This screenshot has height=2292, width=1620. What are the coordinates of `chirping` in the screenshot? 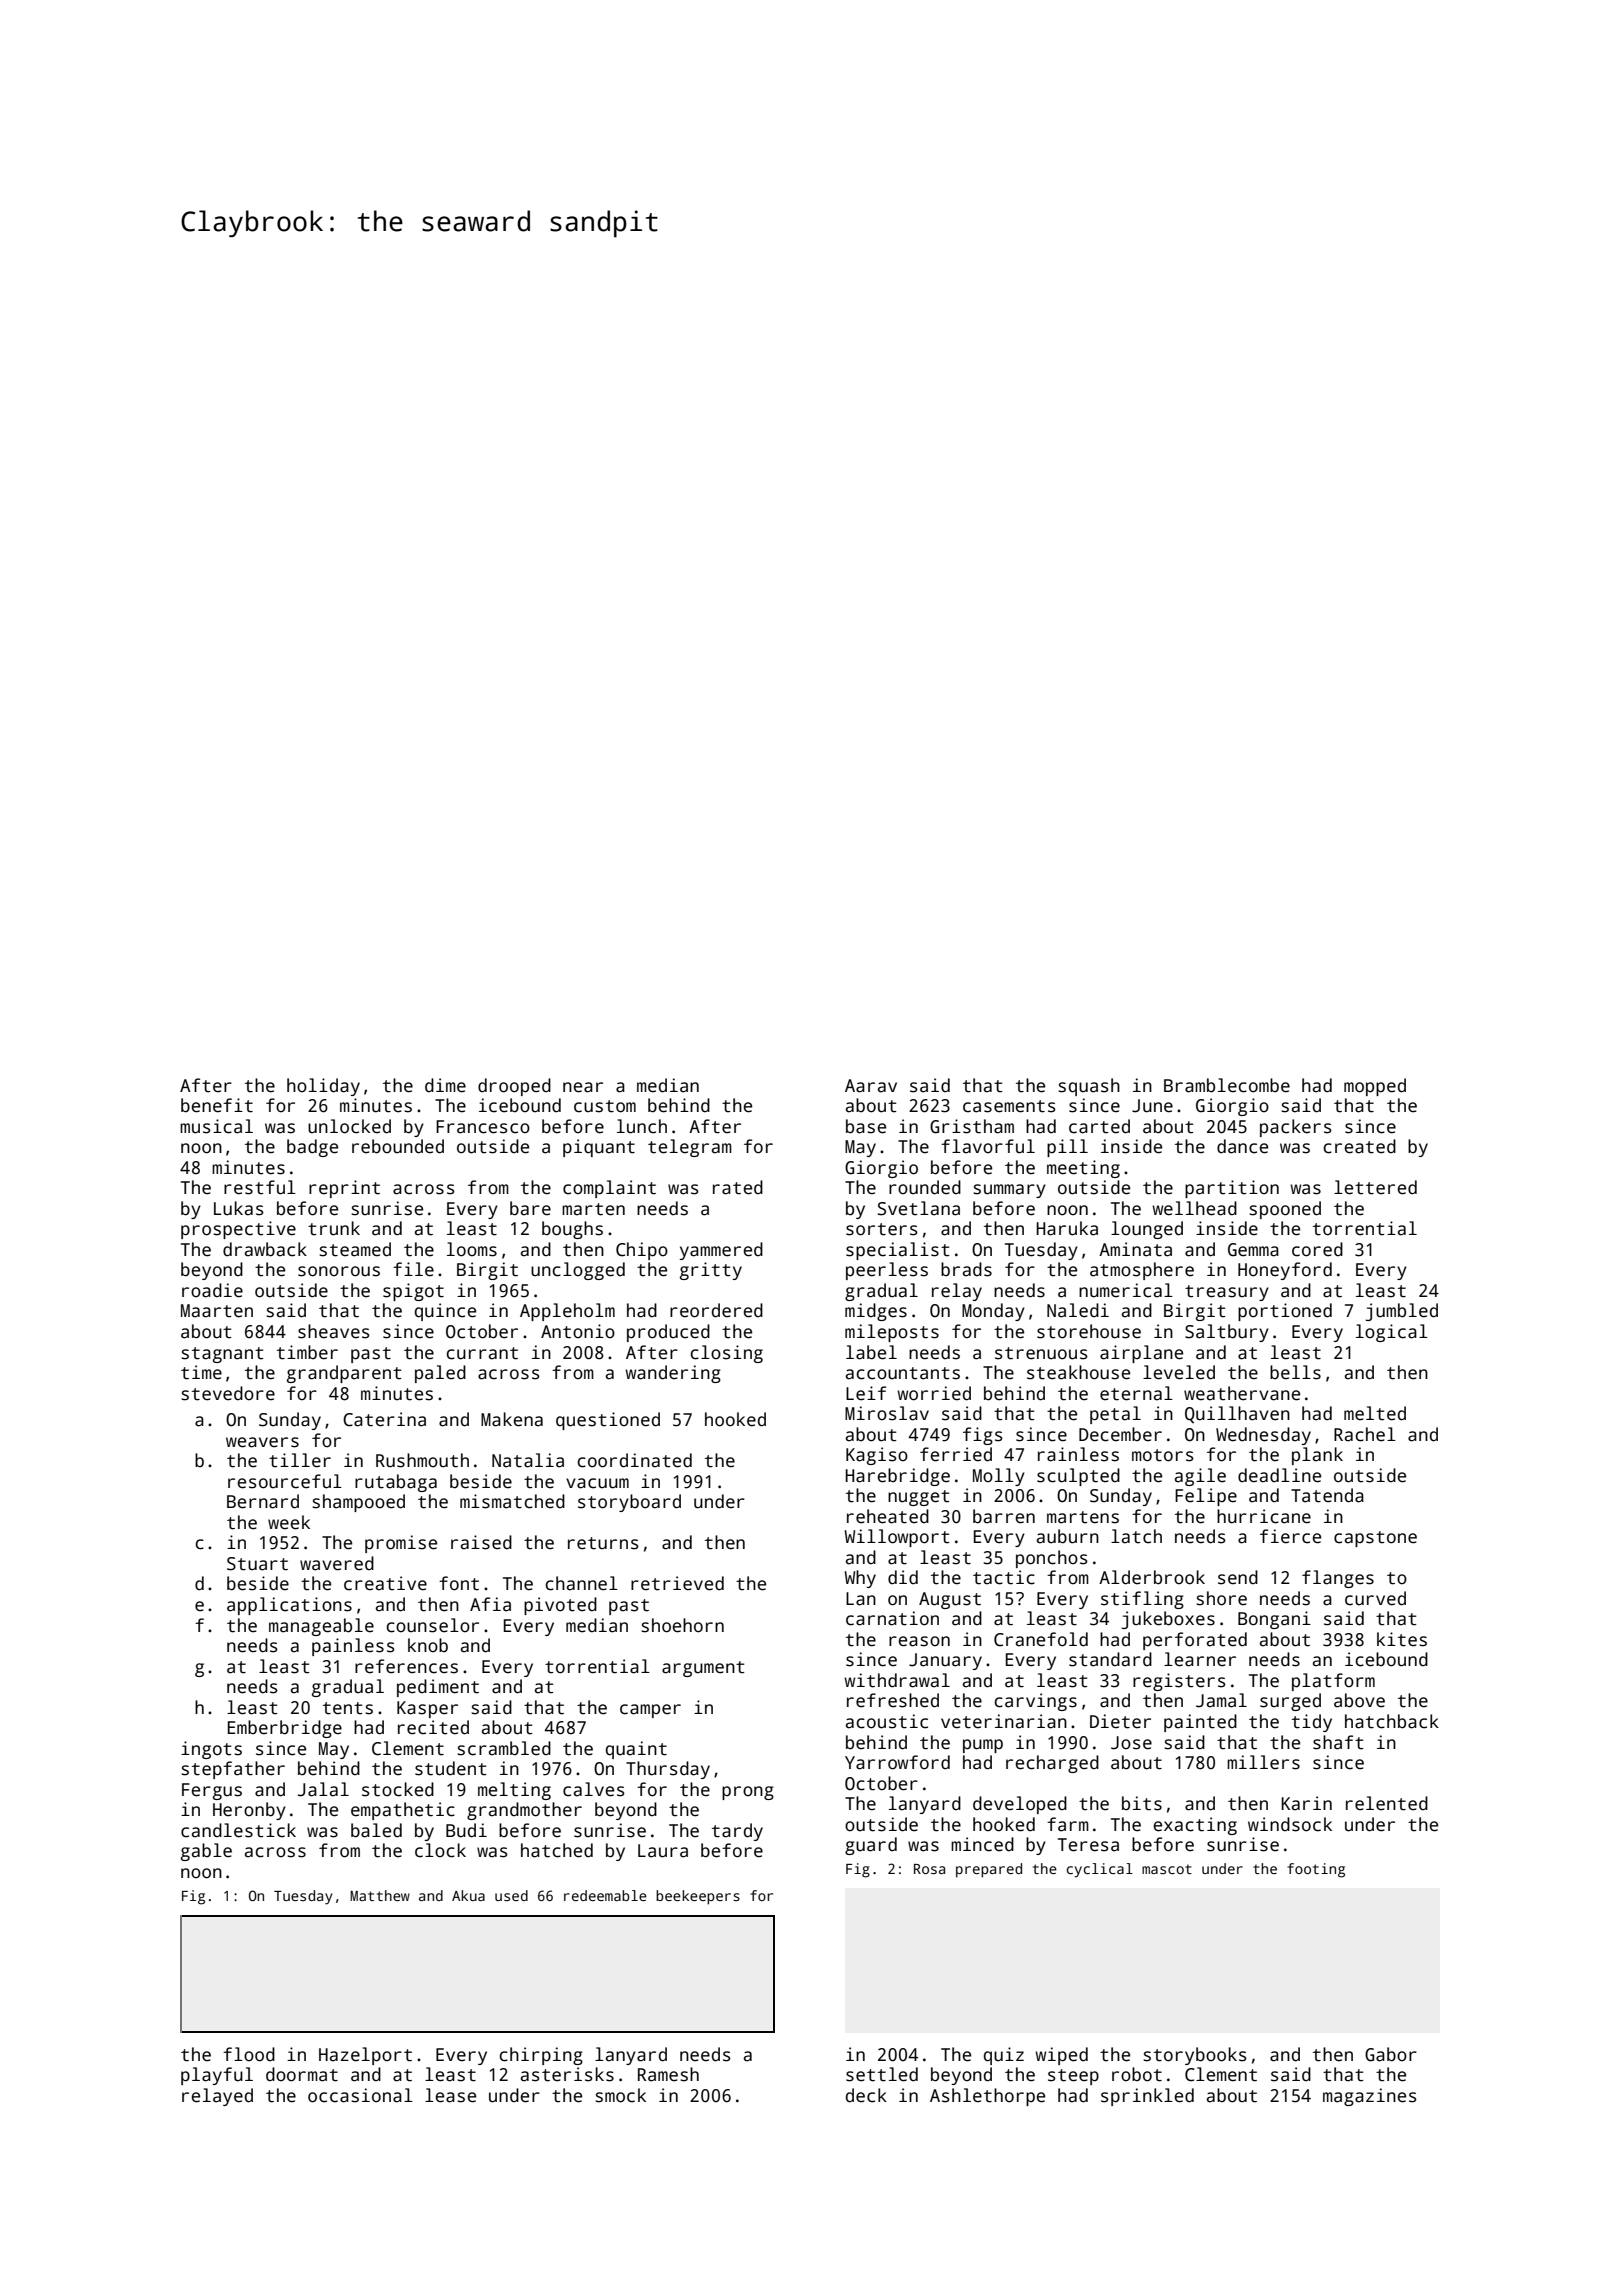 It's located at (541, 2056).
